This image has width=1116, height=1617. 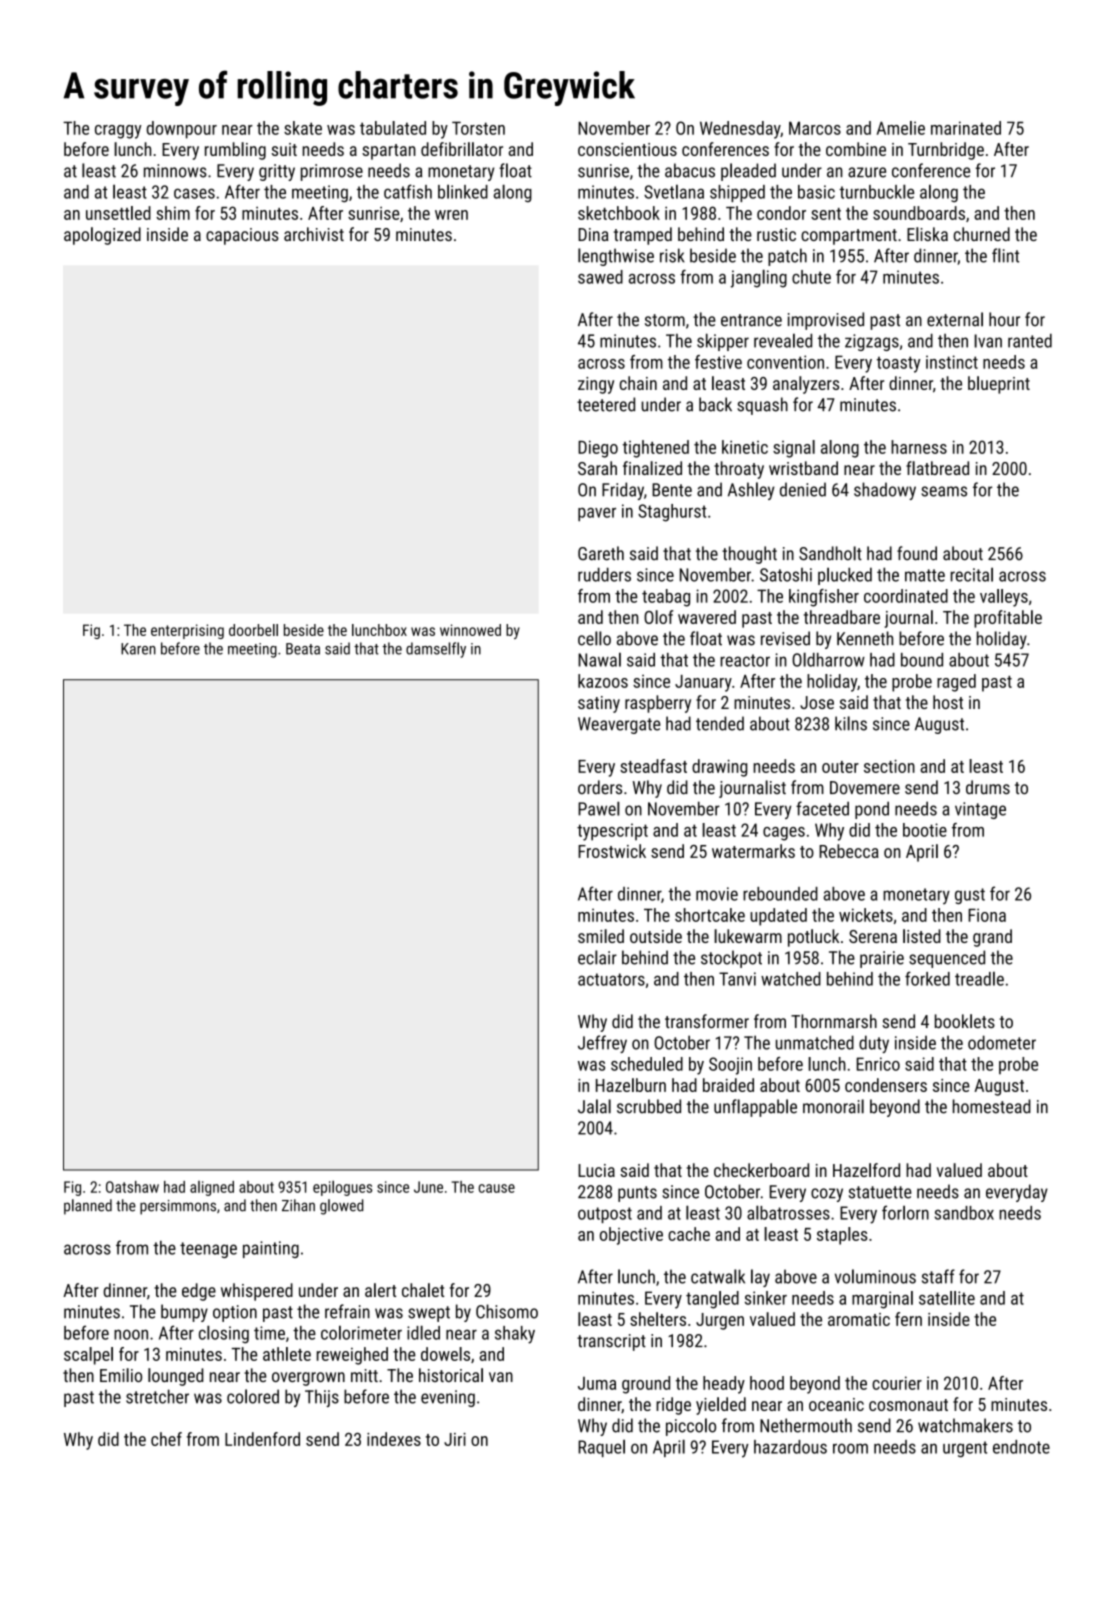 I want to click on craggy, so click(x=118, y=132).
